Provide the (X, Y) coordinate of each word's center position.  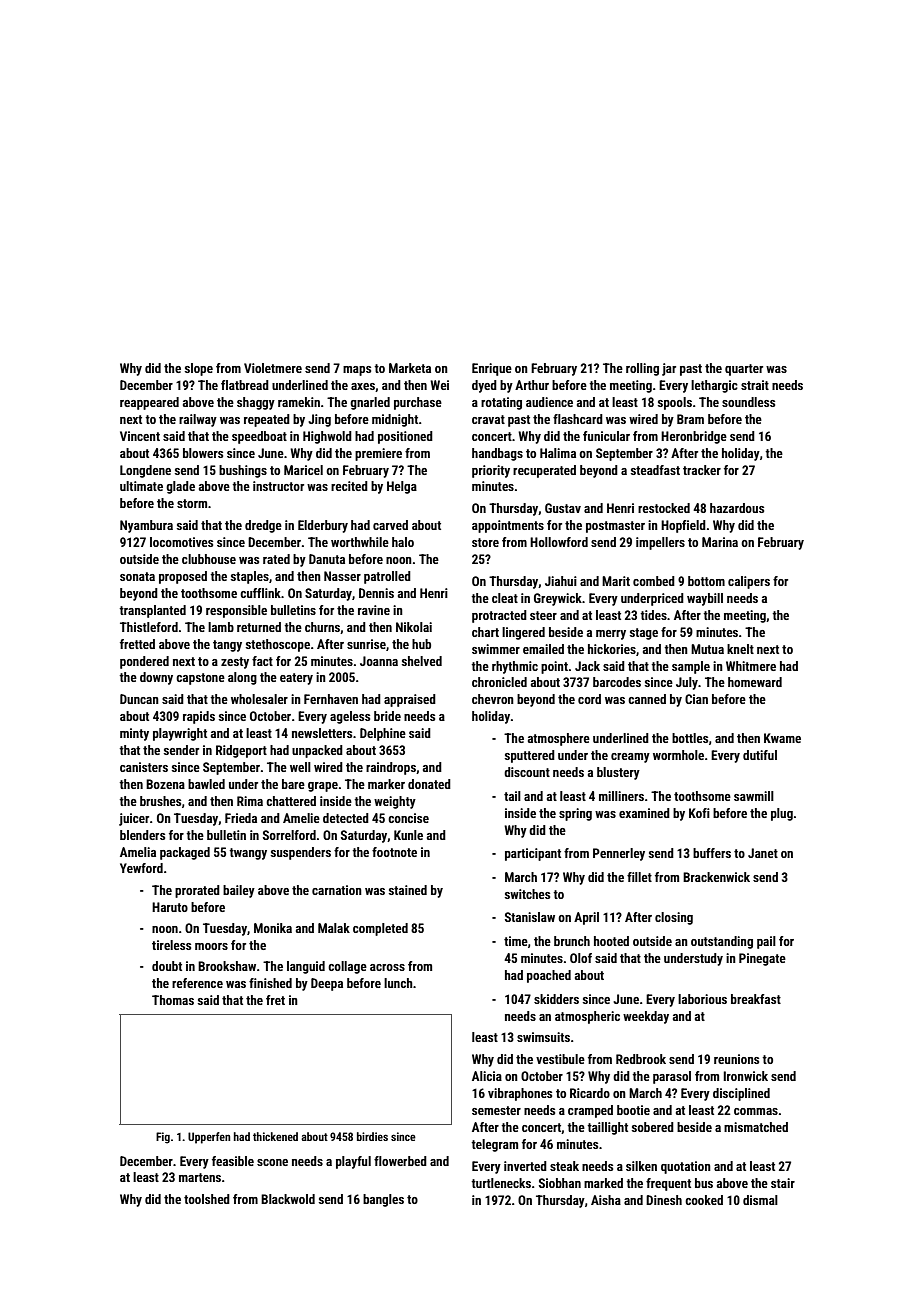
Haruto (170, 907)
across (387, 967)
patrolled (387, 577)
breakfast (756, 999)
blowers (203, 453)
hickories (612, 649)
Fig (163, 1138)
